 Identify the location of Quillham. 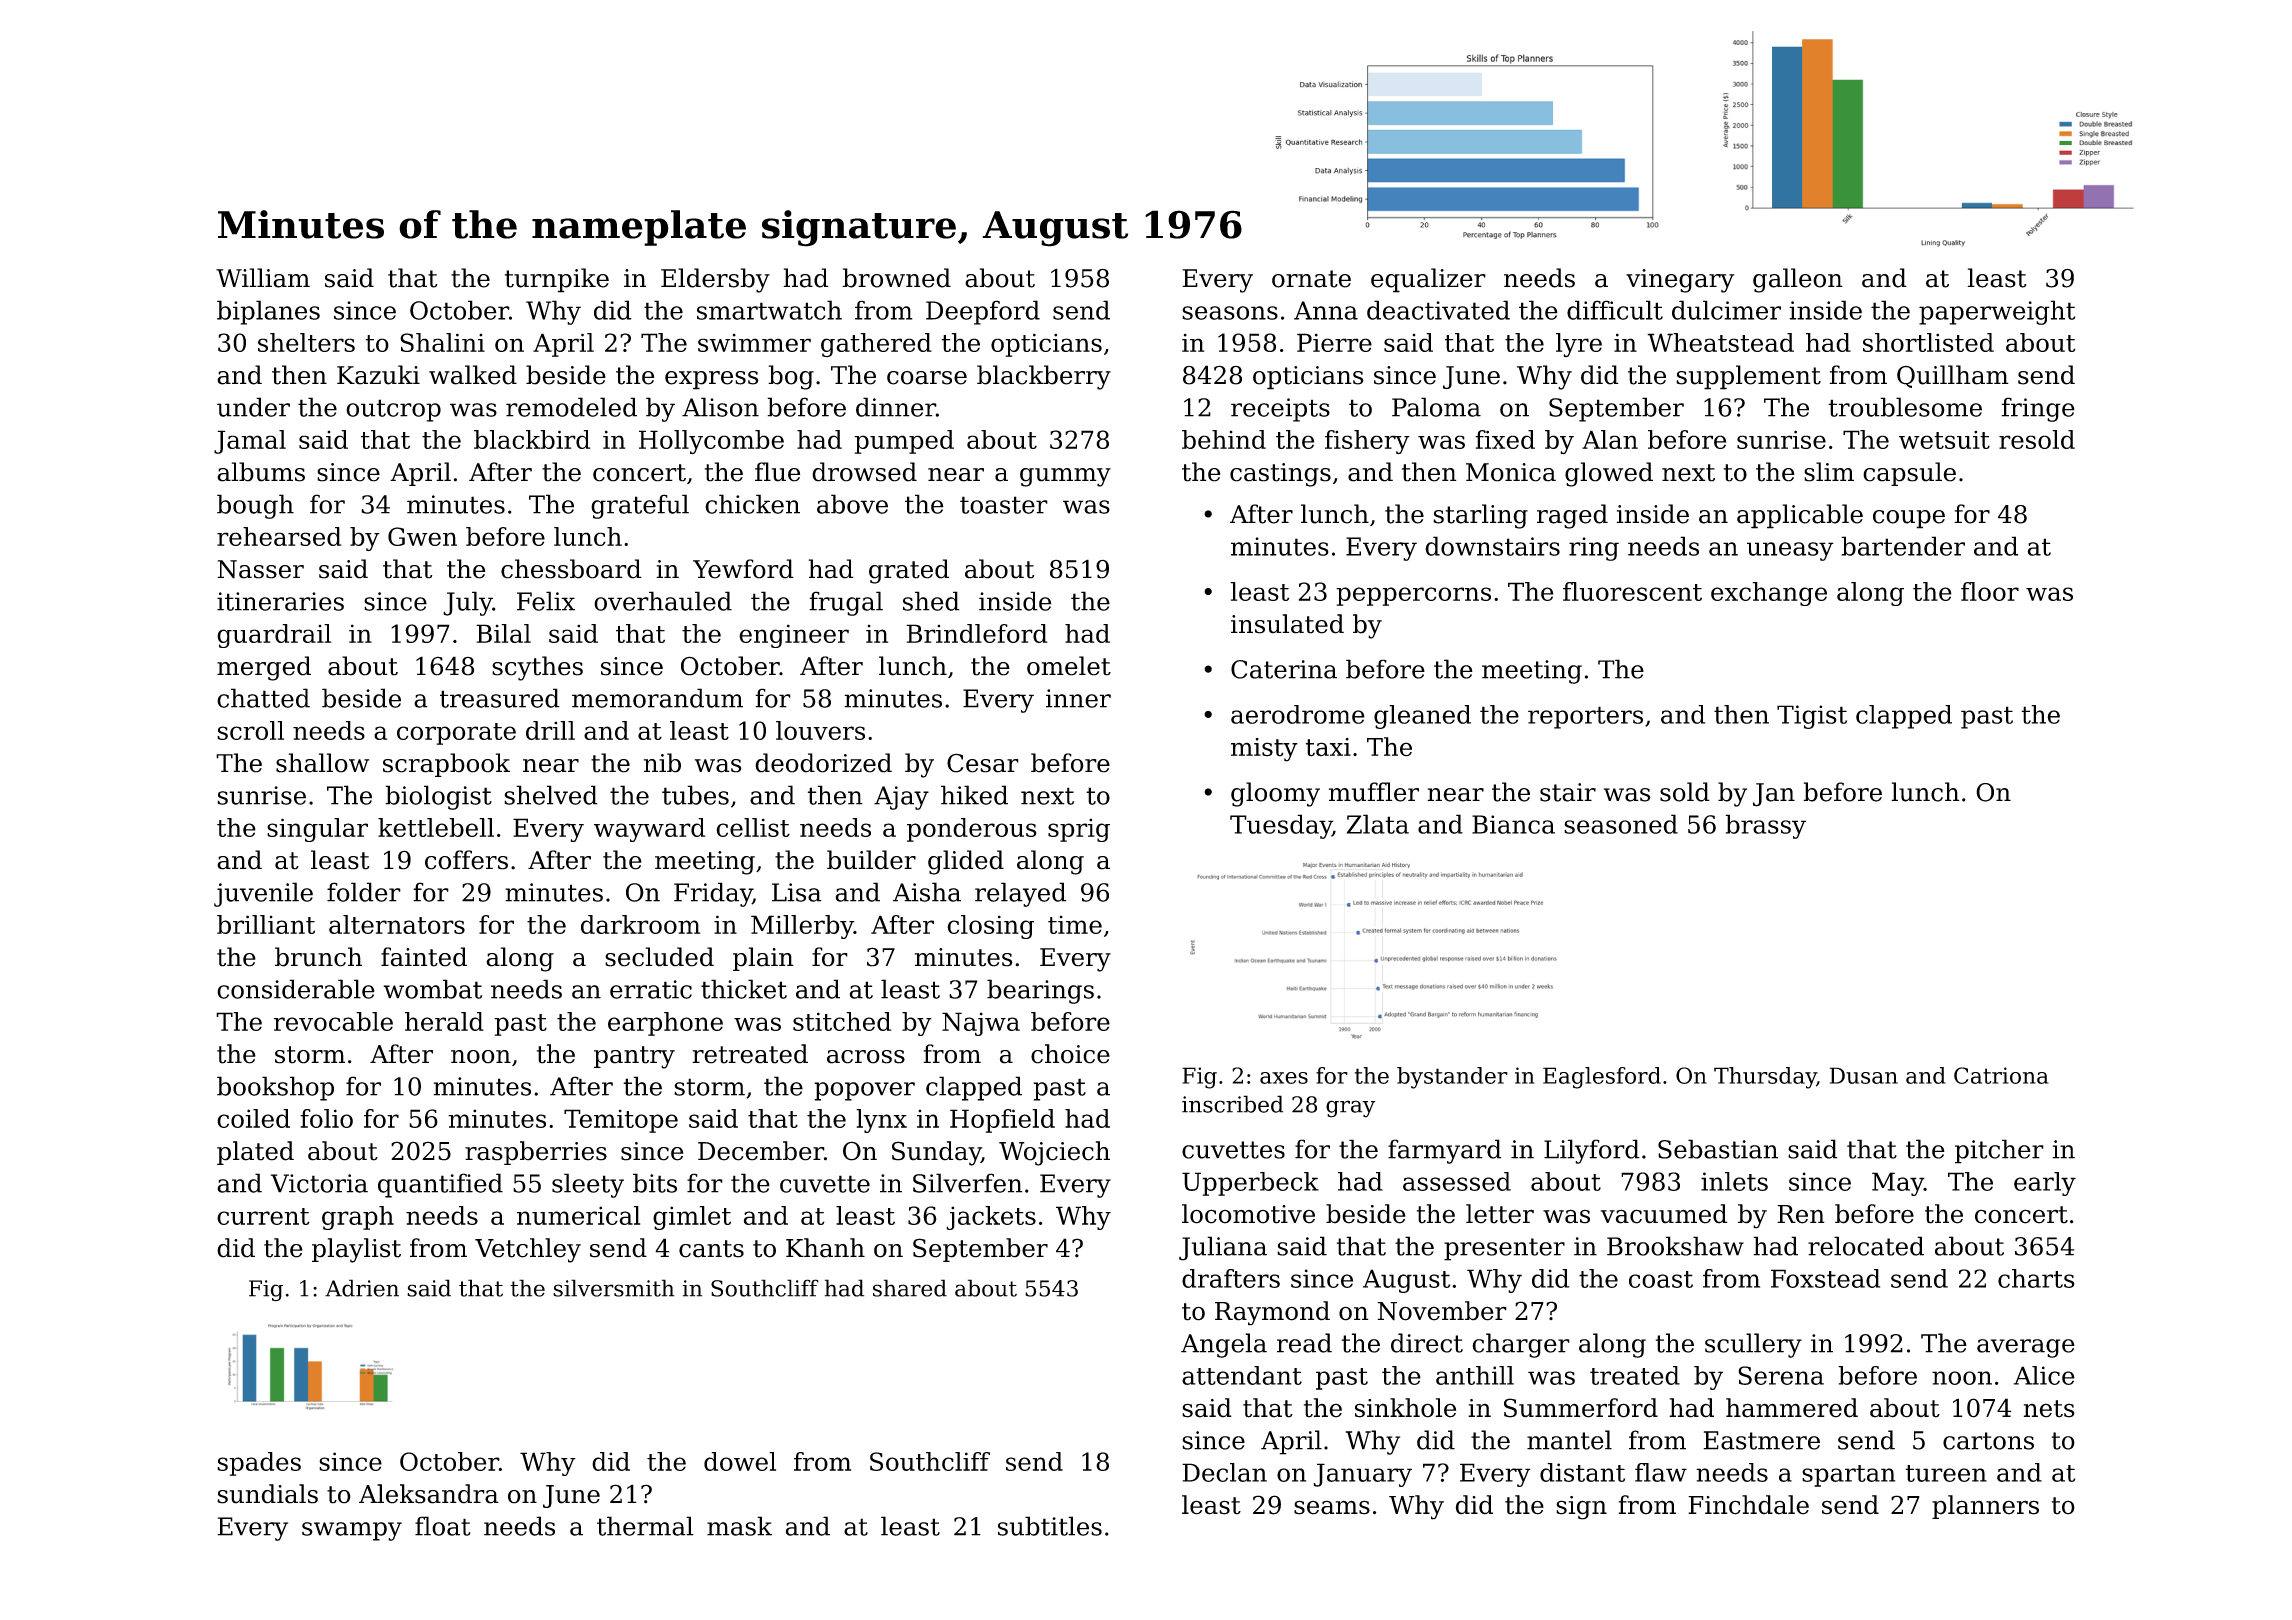
(1953, 376).
